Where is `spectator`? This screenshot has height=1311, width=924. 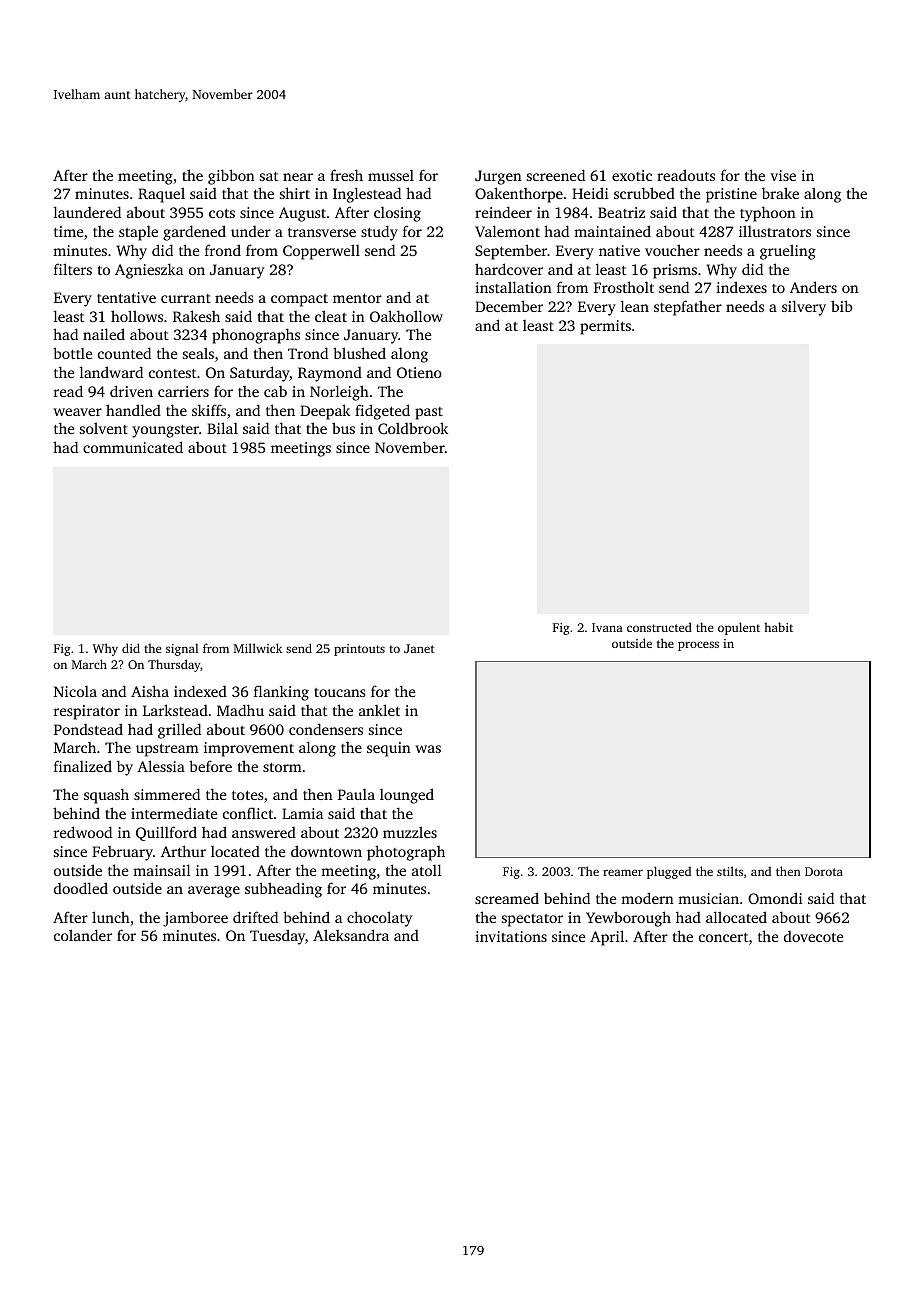 spectator is located at coordinates (532, 920).
